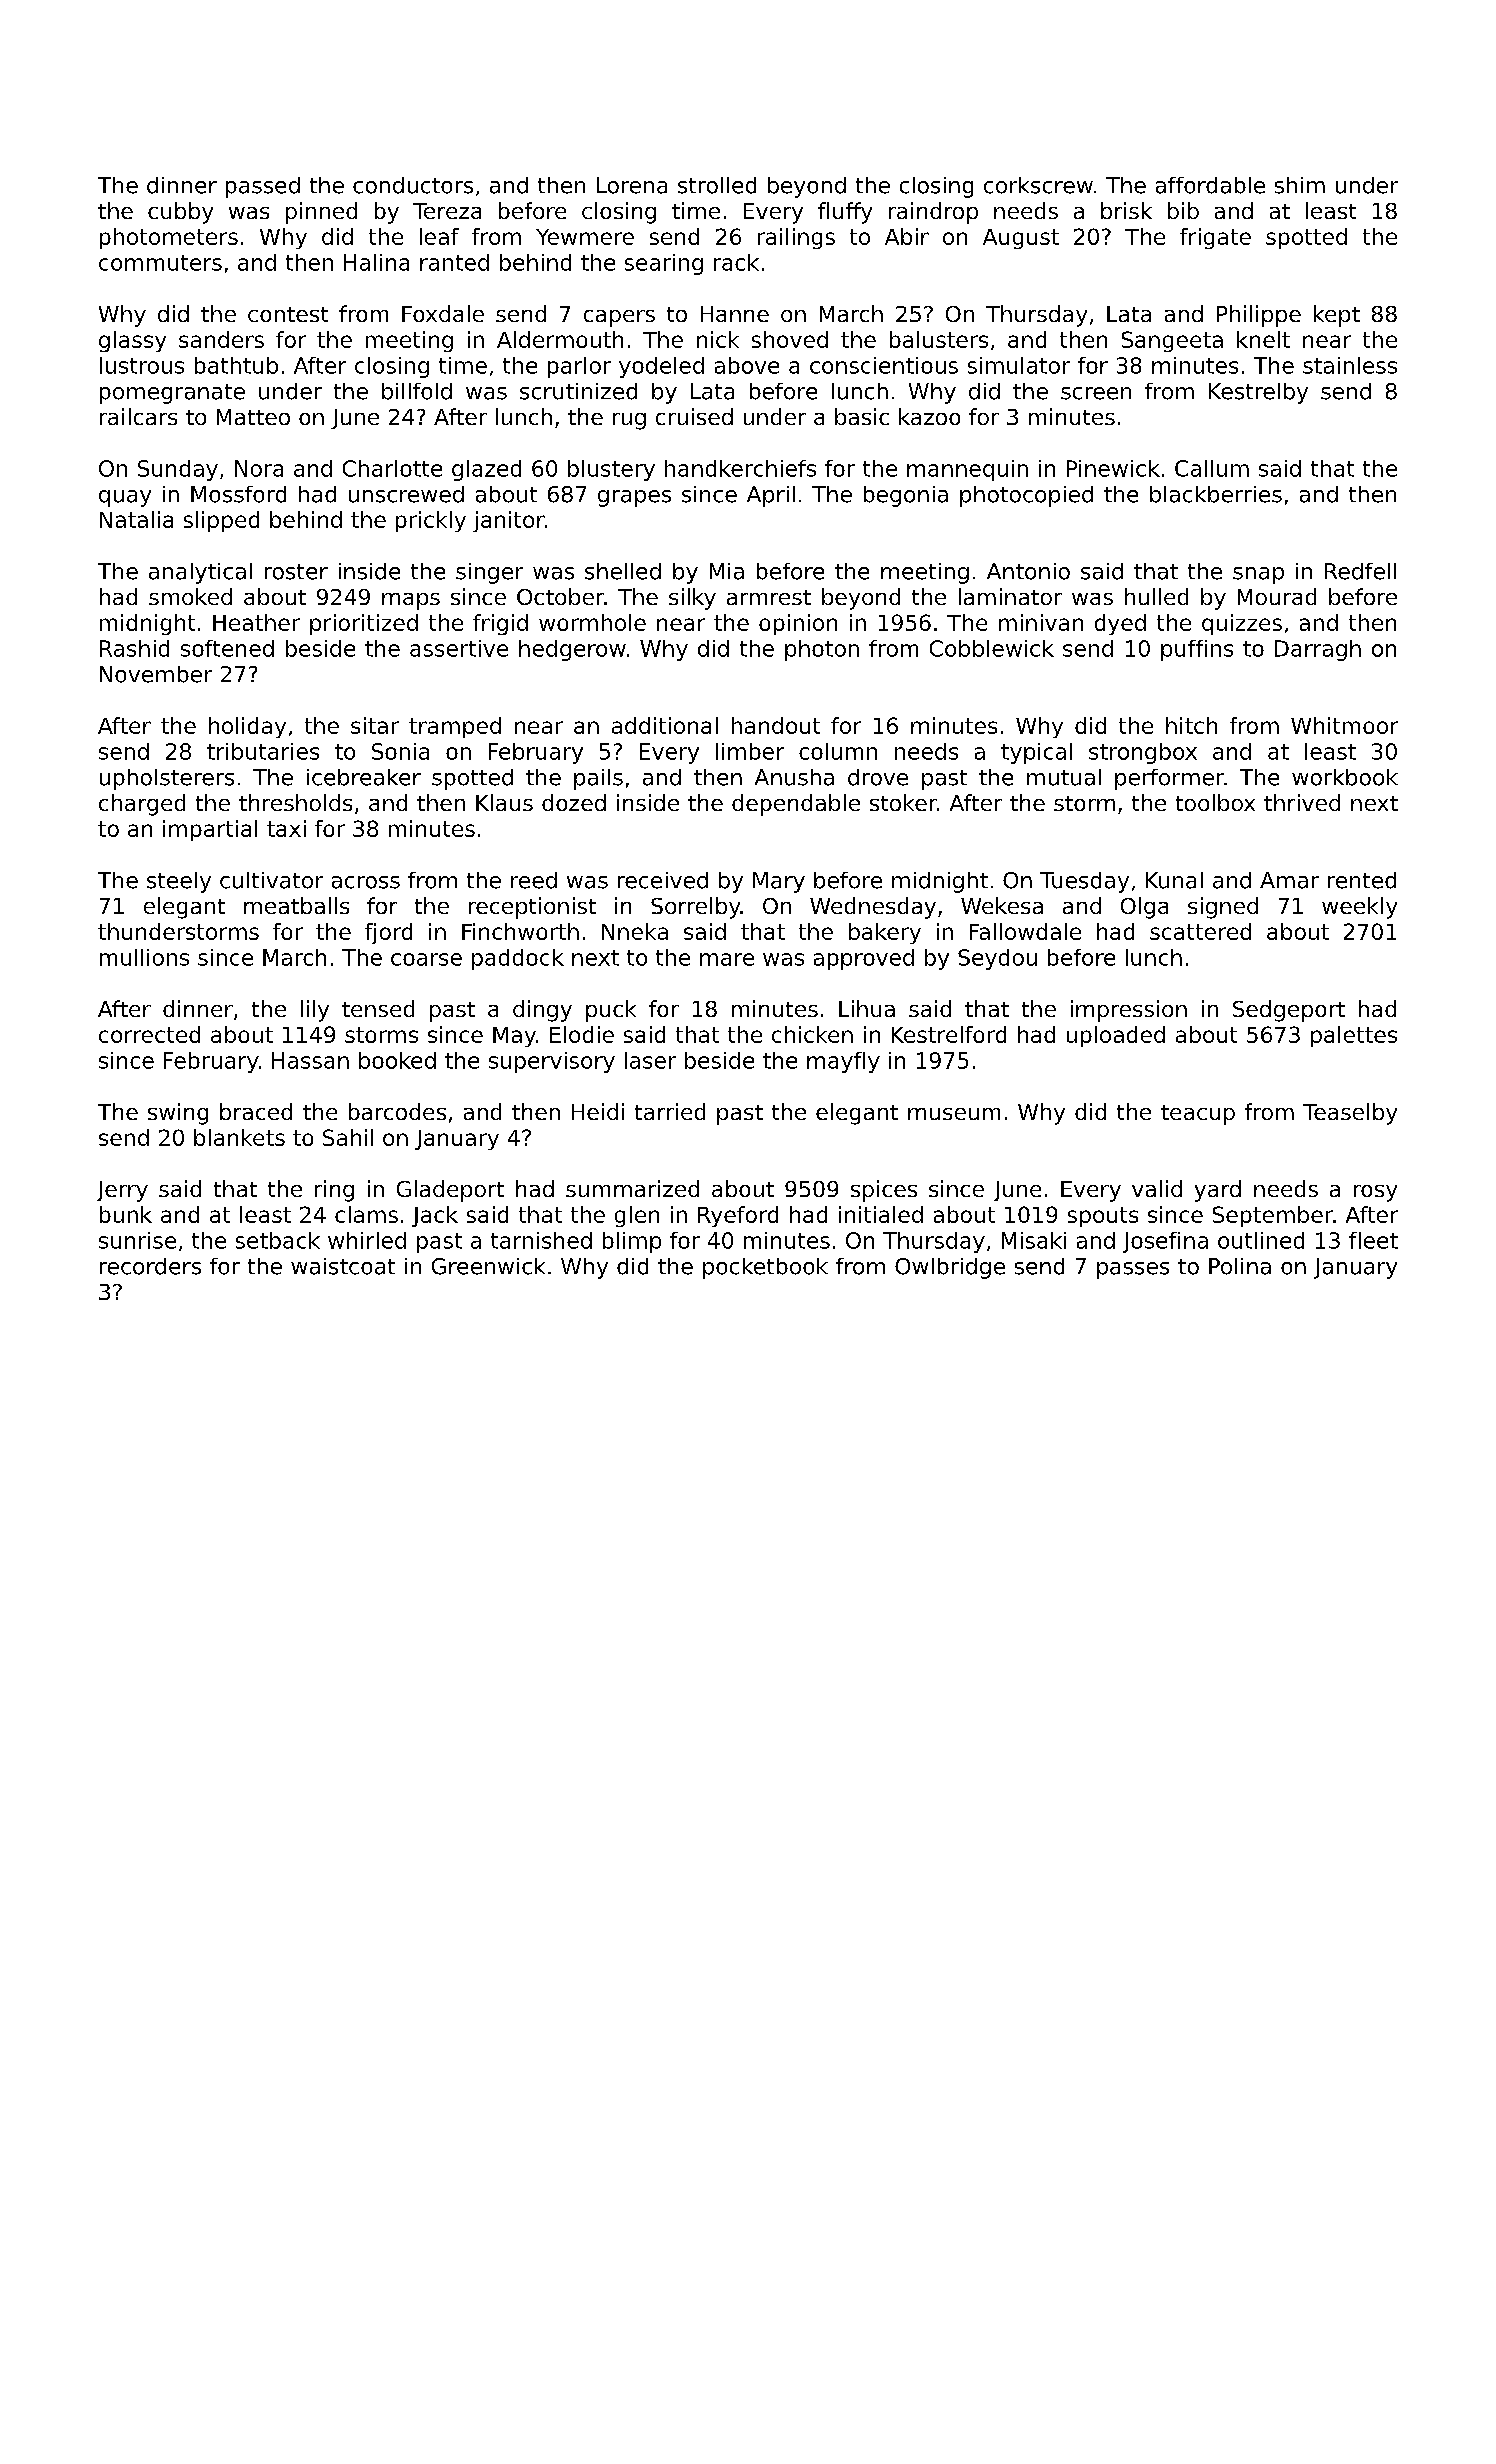  I want to click on chicken, so click(812, 1034).
